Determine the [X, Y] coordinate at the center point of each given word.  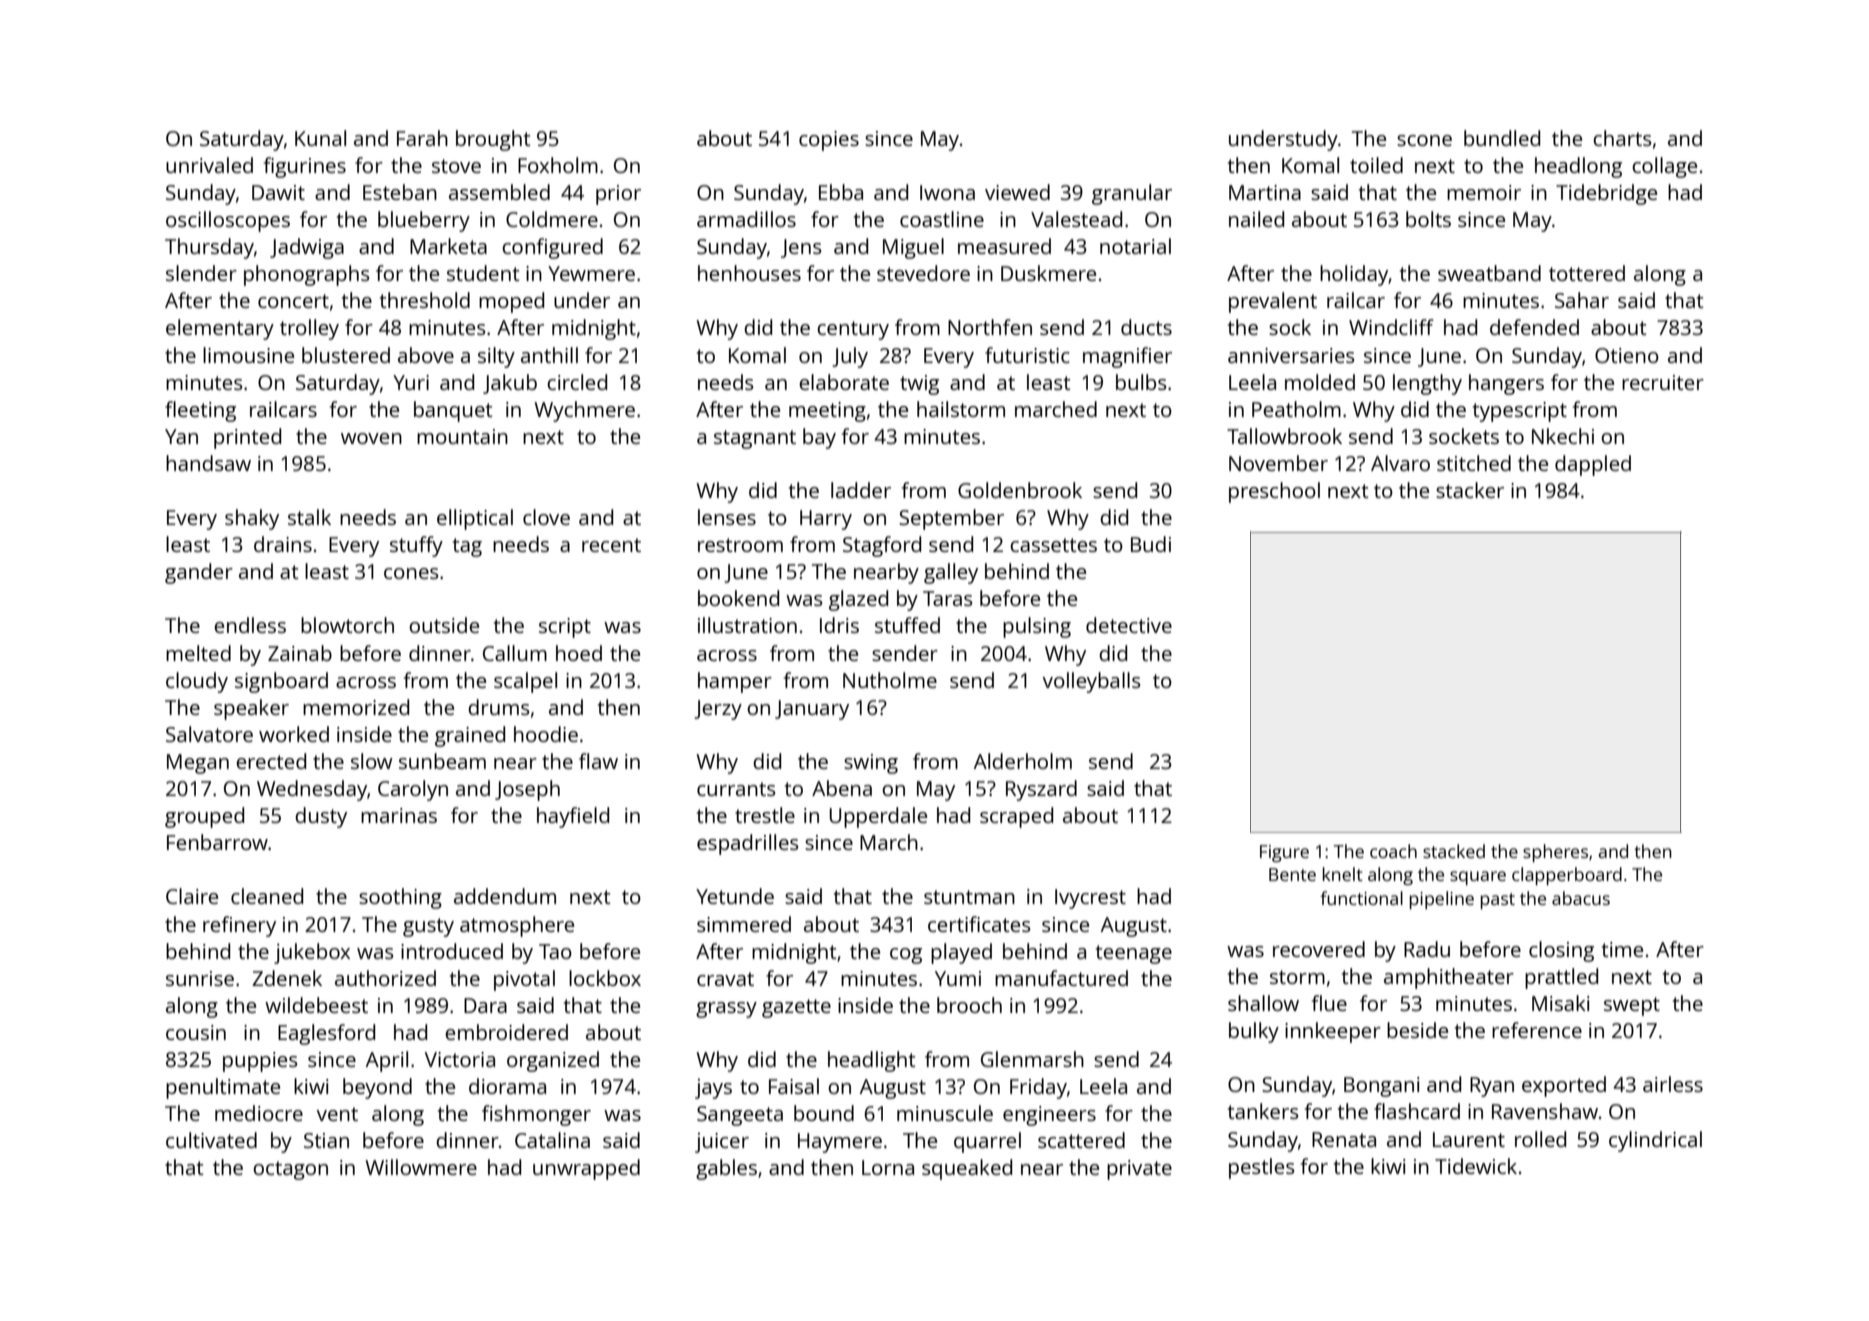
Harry [826, 520]
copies [829, 141]
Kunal [320, 138]
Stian [326, 1140]
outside [444, 625]
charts [1622, 138]
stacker [1470, 490]
